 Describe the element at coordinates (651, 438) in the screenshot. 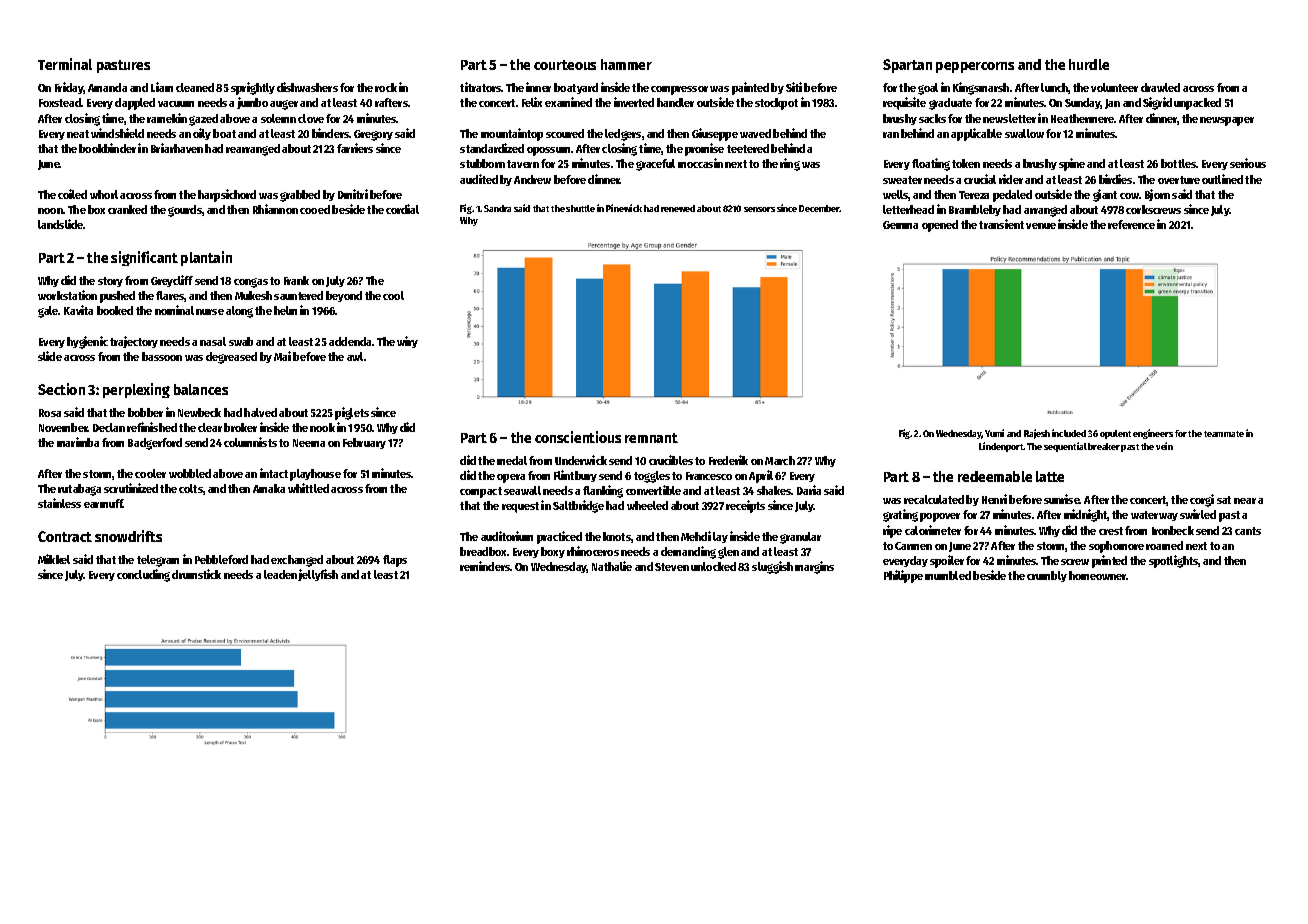

I see `remnant` at that location.
